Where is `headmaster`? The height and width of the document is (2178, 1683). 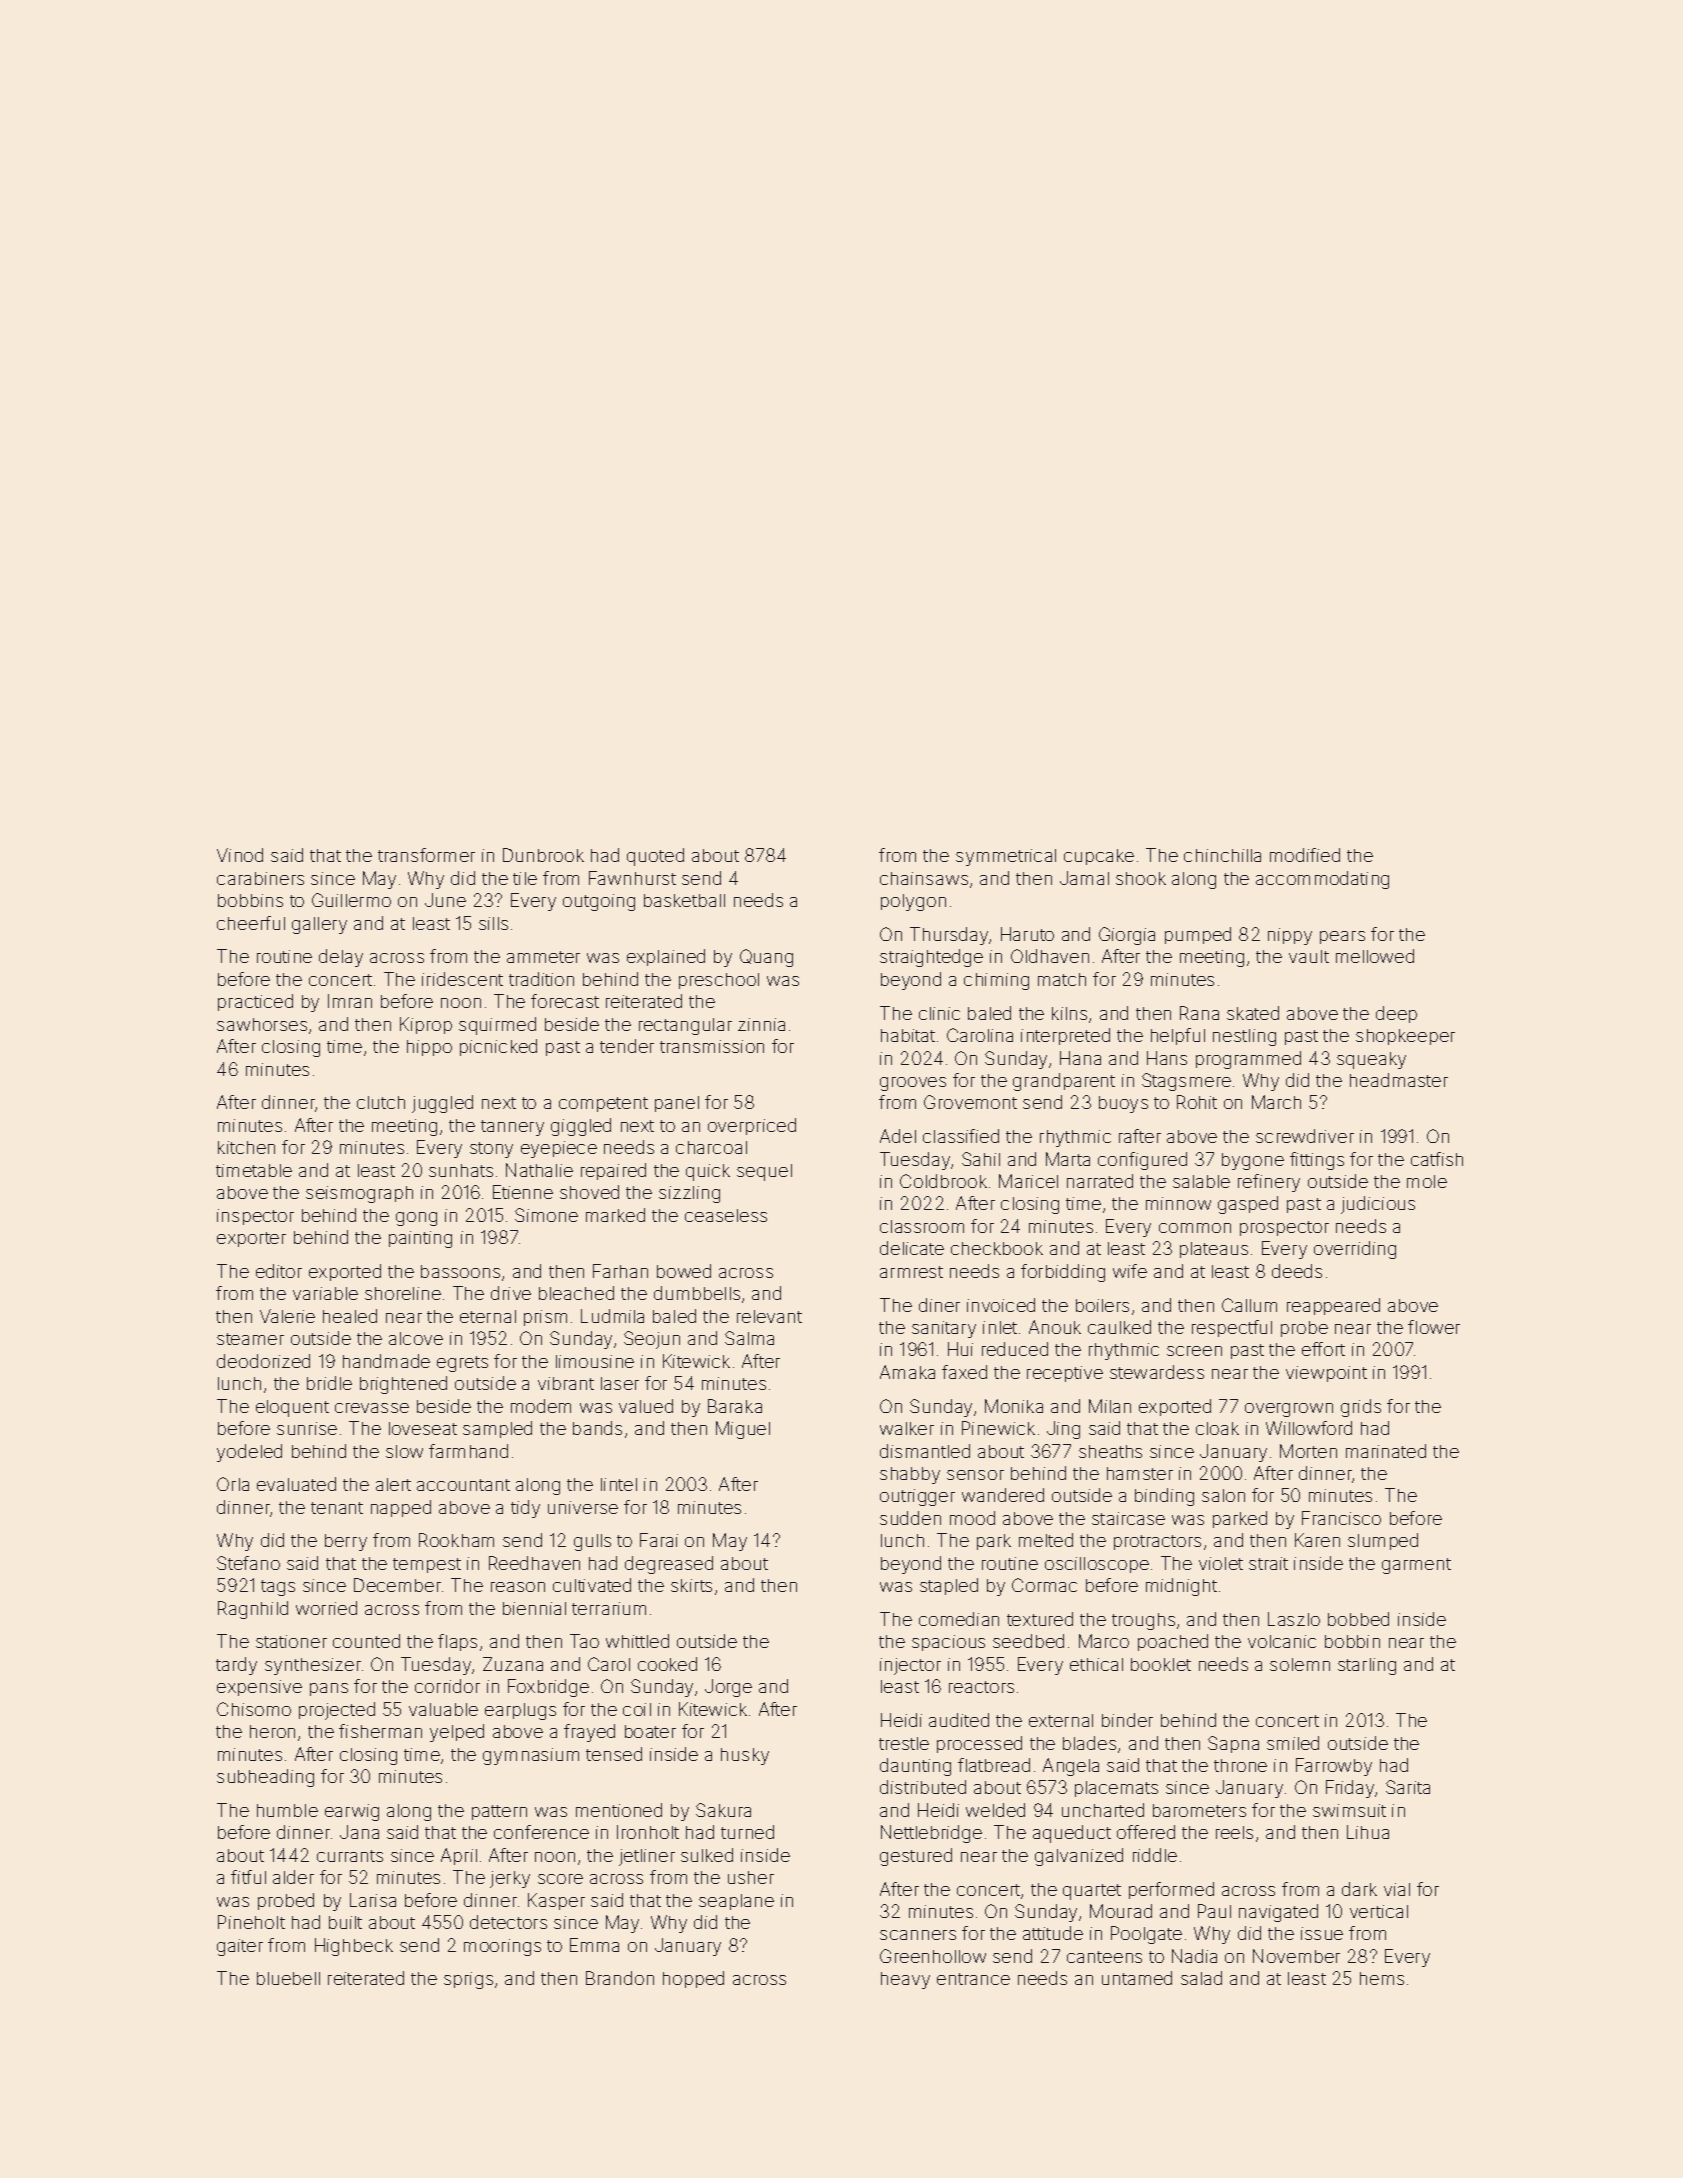 headmaster is located at coordinates (1399, 1080).
